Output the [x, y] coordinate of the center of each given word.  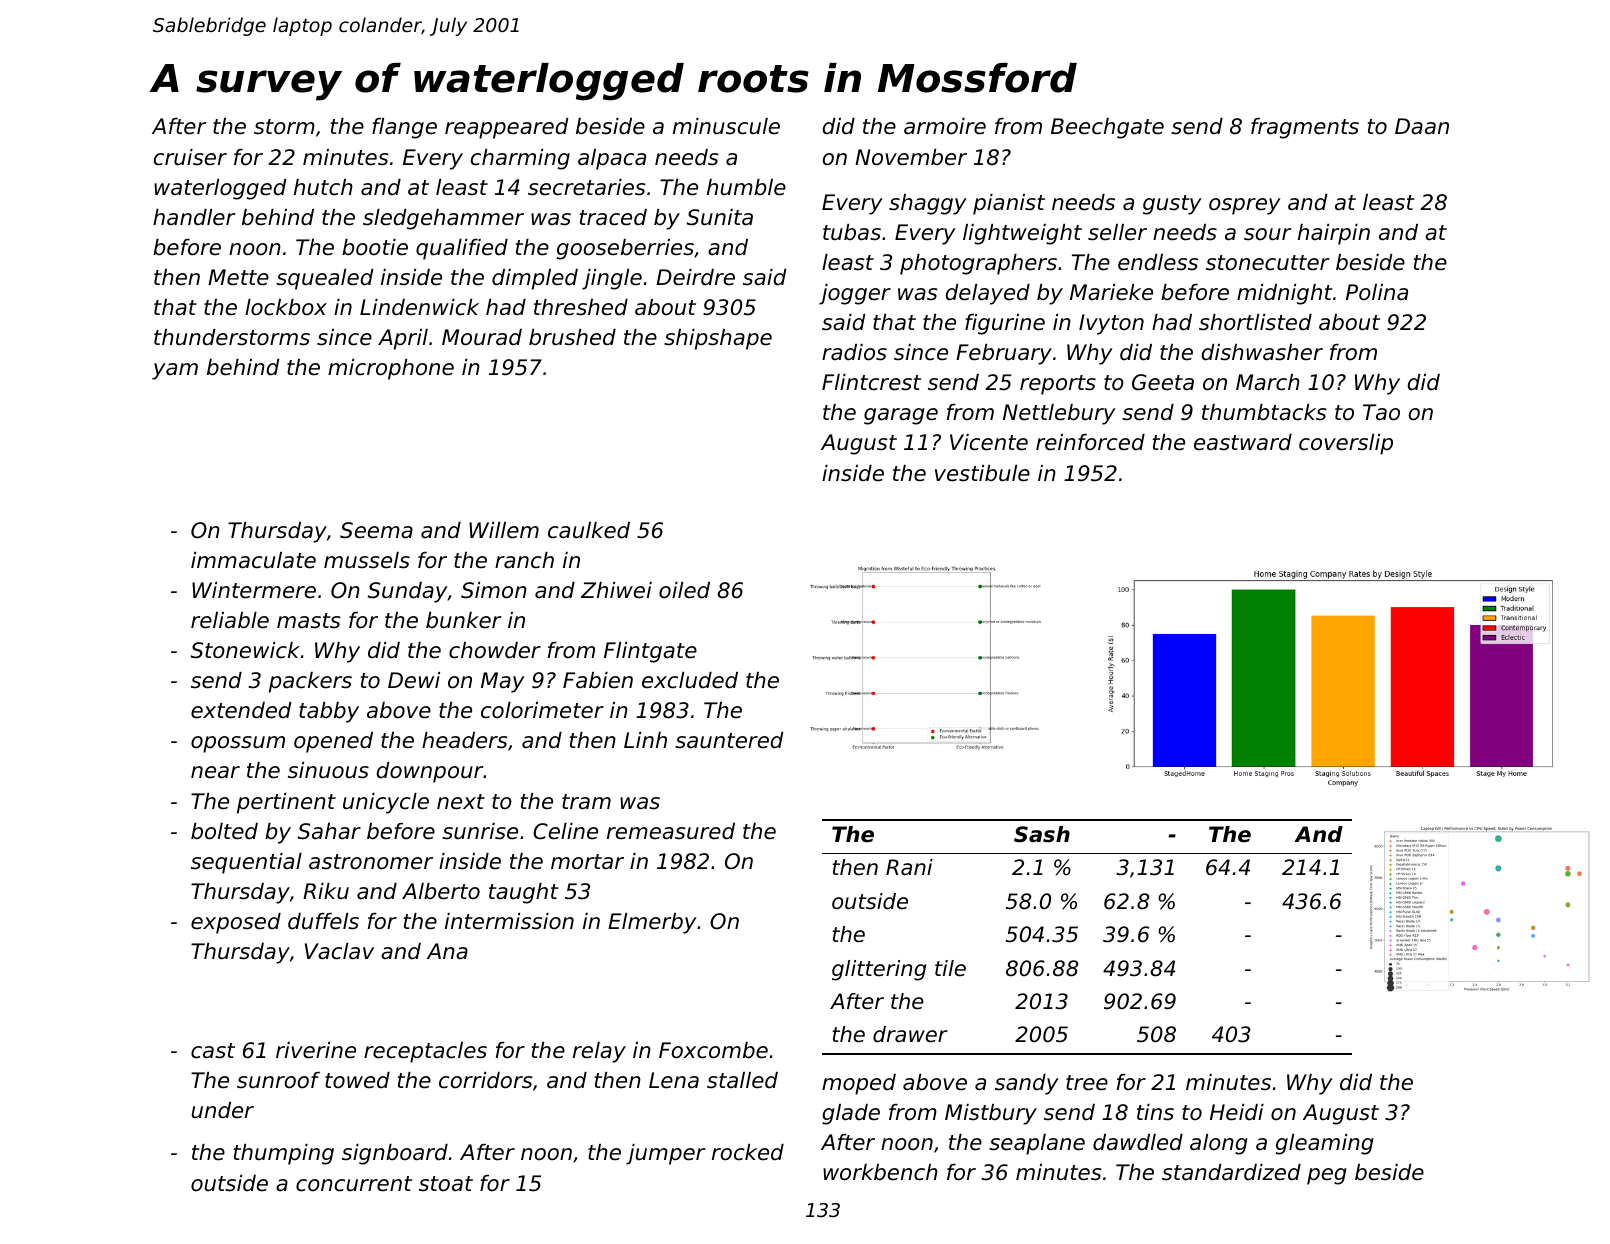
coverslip [1346, 444]
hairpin [1334, 234]
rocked [748, 1152]
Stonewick [245, 650]
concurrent [354, 1184]
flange [404, 128]
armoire [945, 126]
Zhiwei [616, 590]
